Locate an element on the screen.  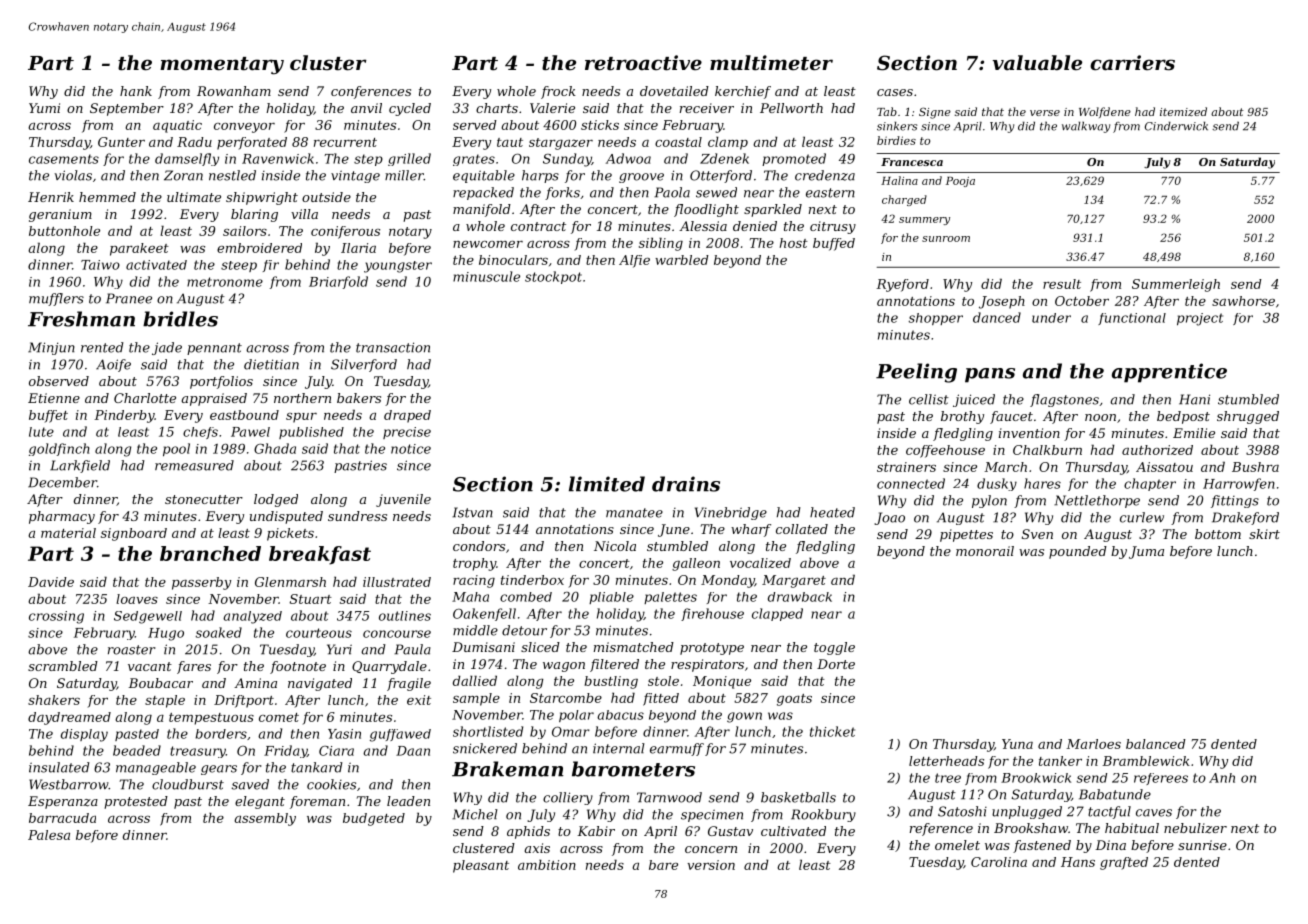
frock is located at coordinates (558, 92).
